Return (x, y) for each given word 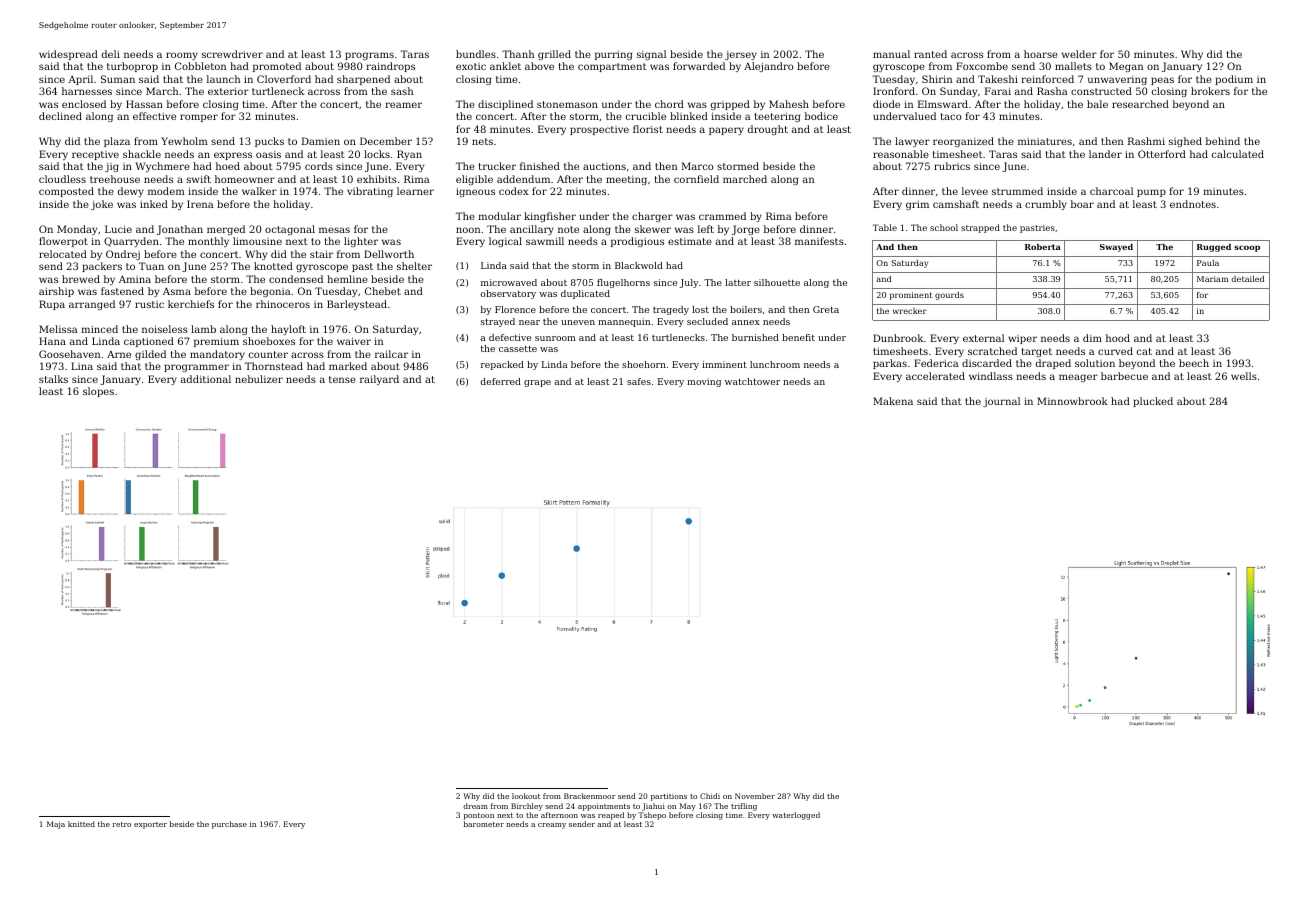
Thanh (518, 54)
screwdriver (232, 54)
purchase (229, 825)
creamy (552, 826)
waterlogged (796, 816)
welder (1079, 54)
